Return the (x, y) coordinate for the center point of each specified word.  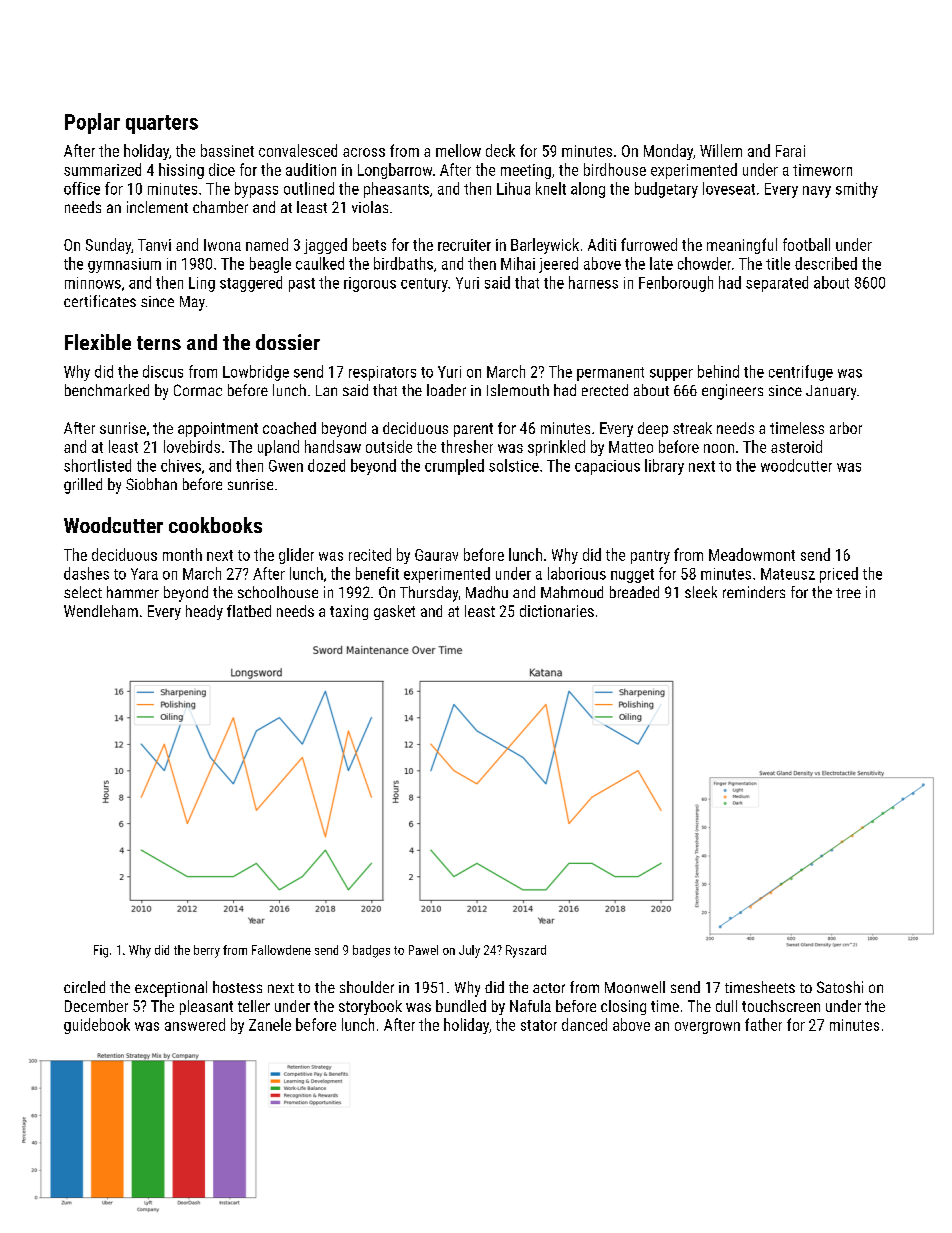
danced (584, 1024)
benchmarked (107, 390)
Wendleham (101, 611)
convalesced (298, 150)
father (763, 1024)
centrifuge (801, 373)
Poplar (92, 123)
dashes (86, 573)
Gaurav (436, 555)
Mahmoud (572, 592)
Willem (721, 150)
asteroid (796, 446)
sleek (701, 592)
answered (195, 1024)
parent (473, 430)
